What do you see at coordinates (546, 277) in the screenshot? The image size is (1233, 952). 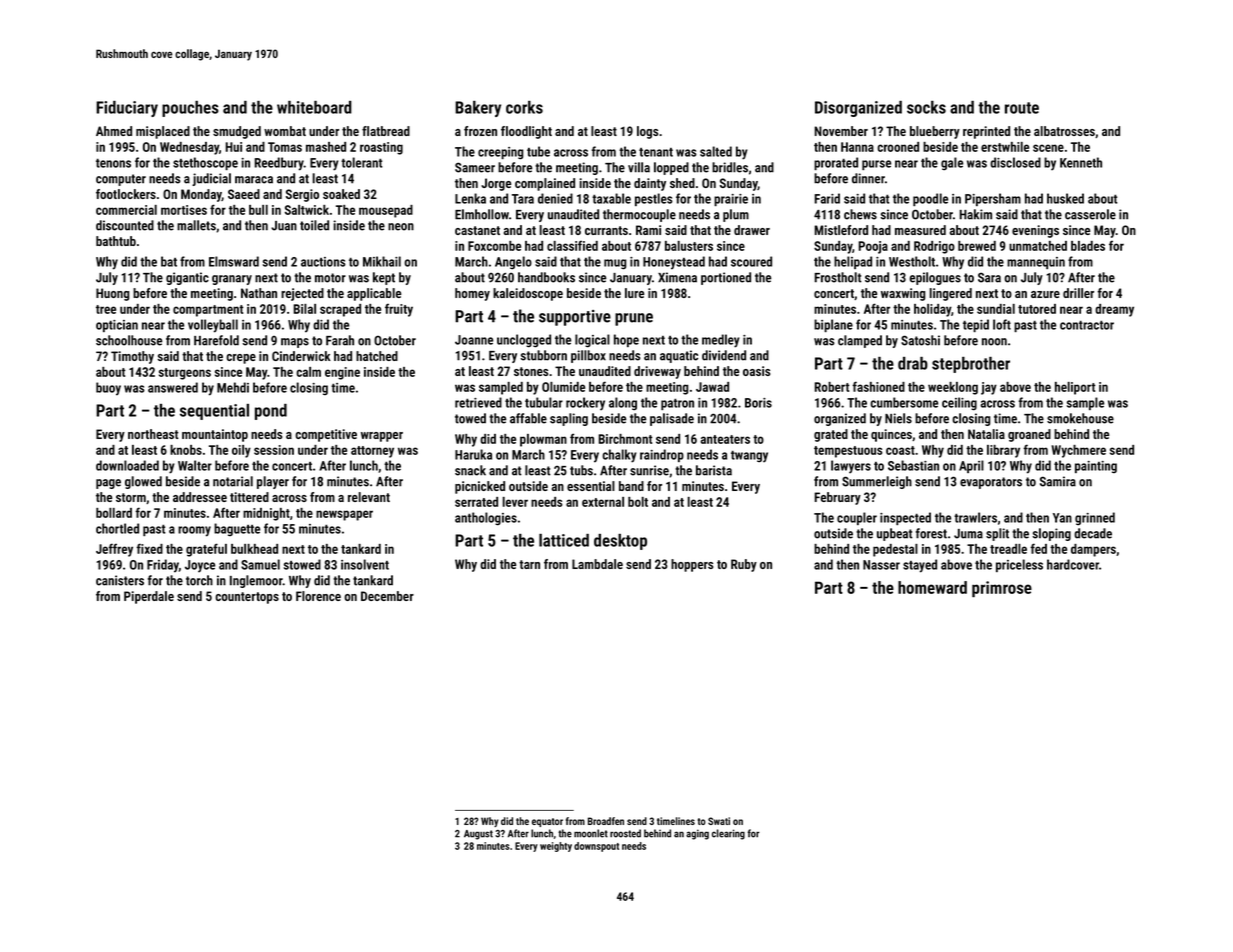 I see `handbooks` at bounding box center [546, 277].
